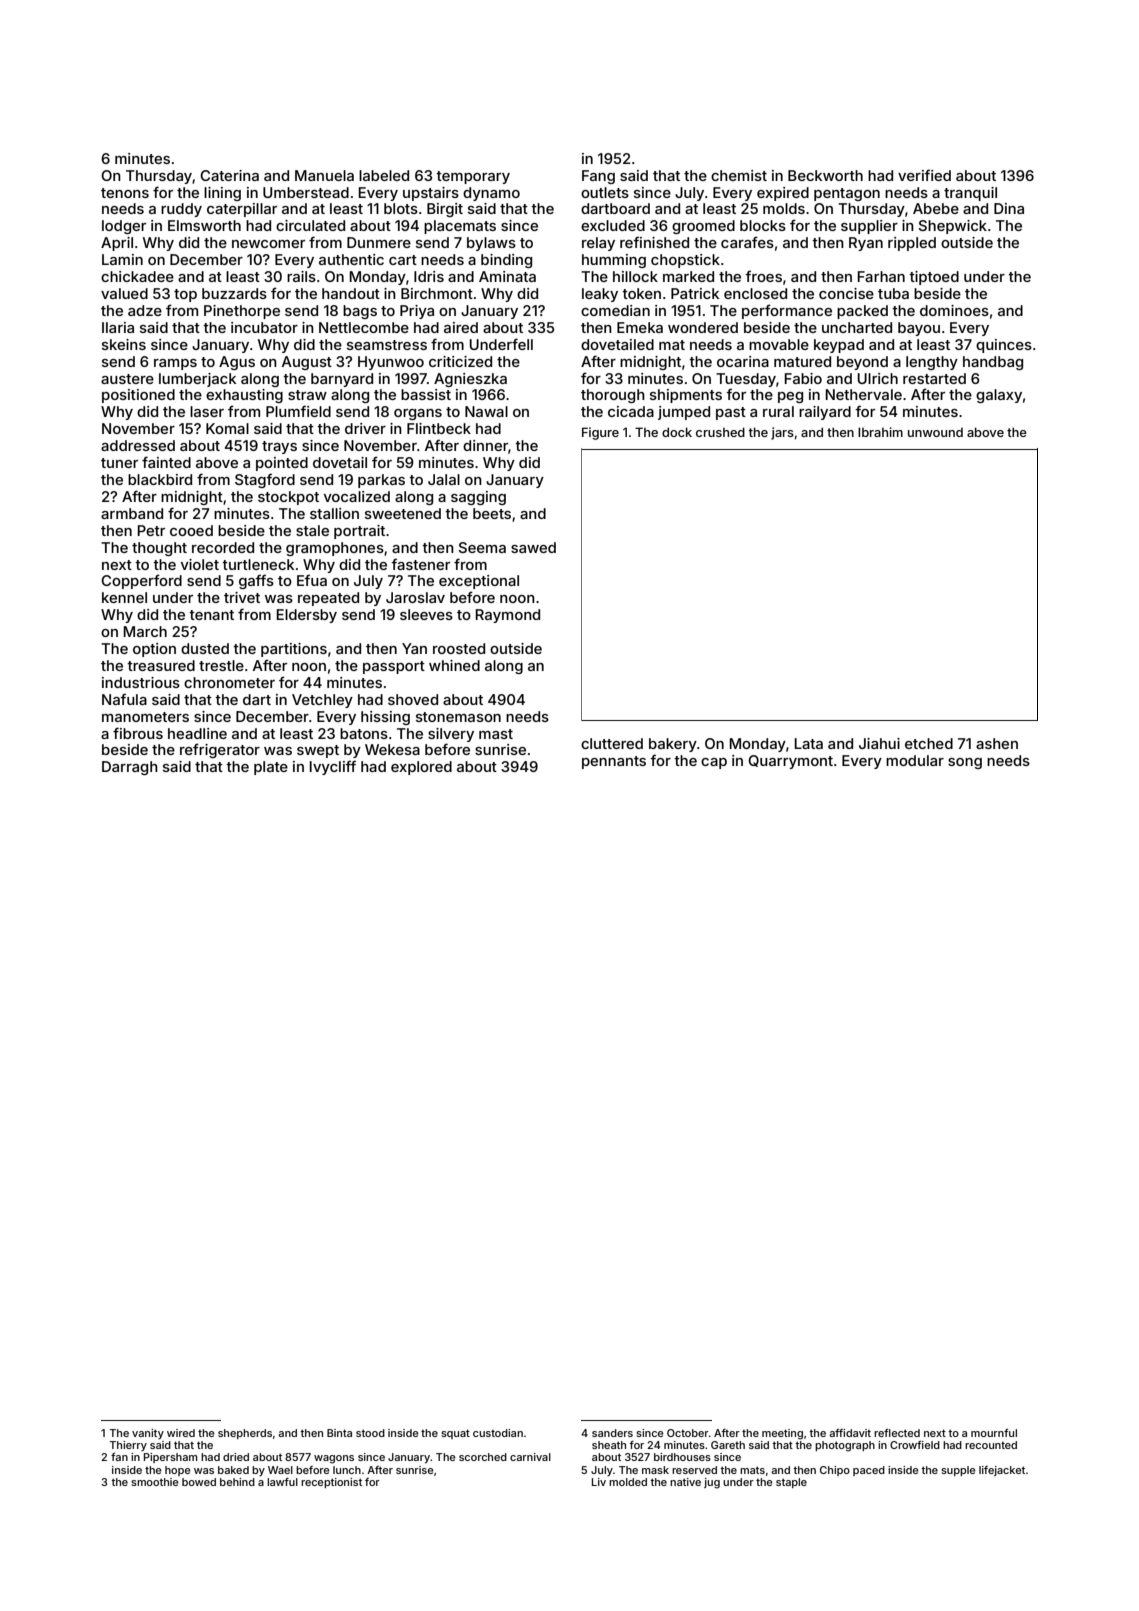 The height and width of the screenshot is (1611, 1139). What do you see at coordinates (739, 175) in the screenshot?
I see `chemist` at bounding box center [739, 175].
